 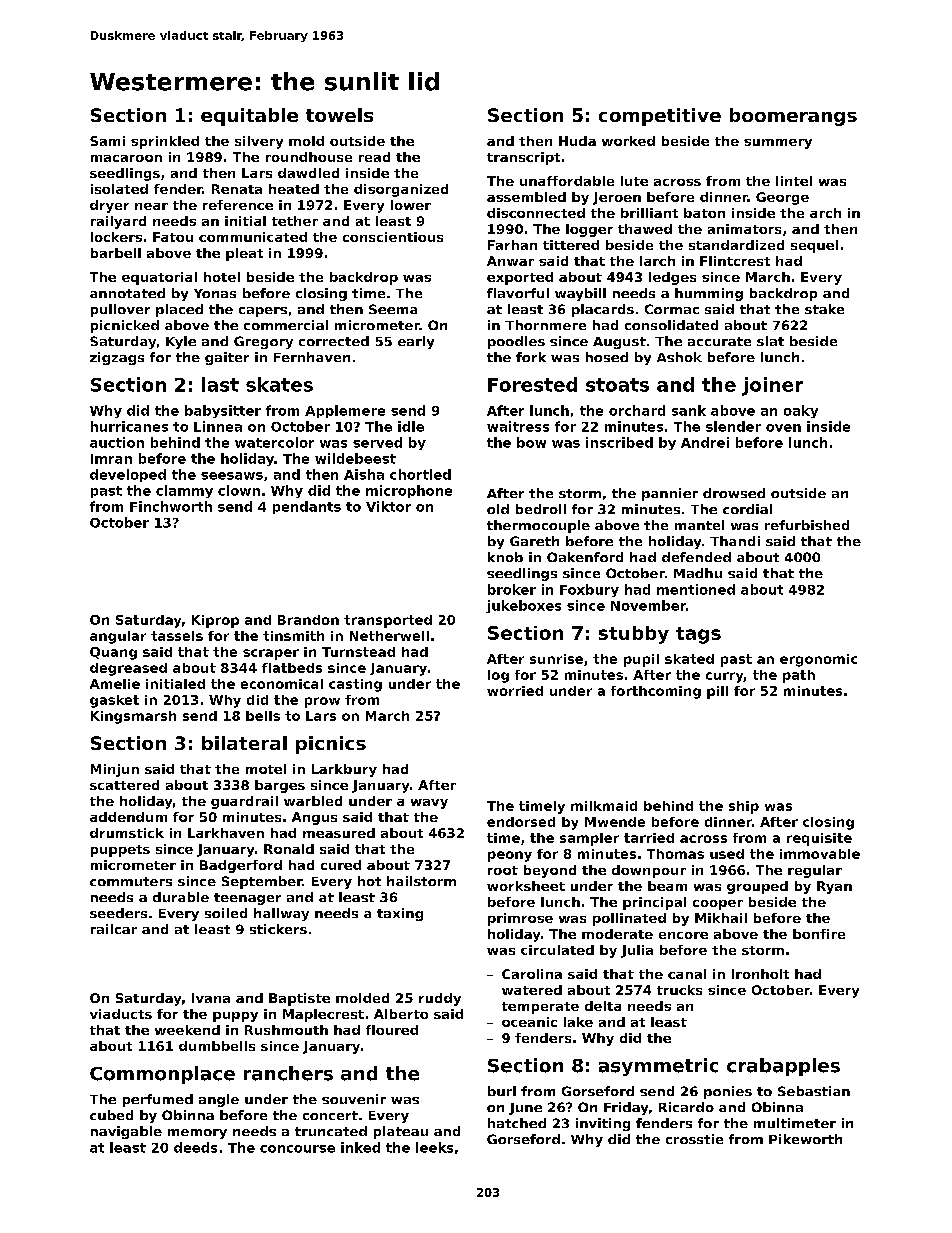 What do you see at coordinates (515, 691) in the page?
I see `worried` at bounding box center [515, 691].
